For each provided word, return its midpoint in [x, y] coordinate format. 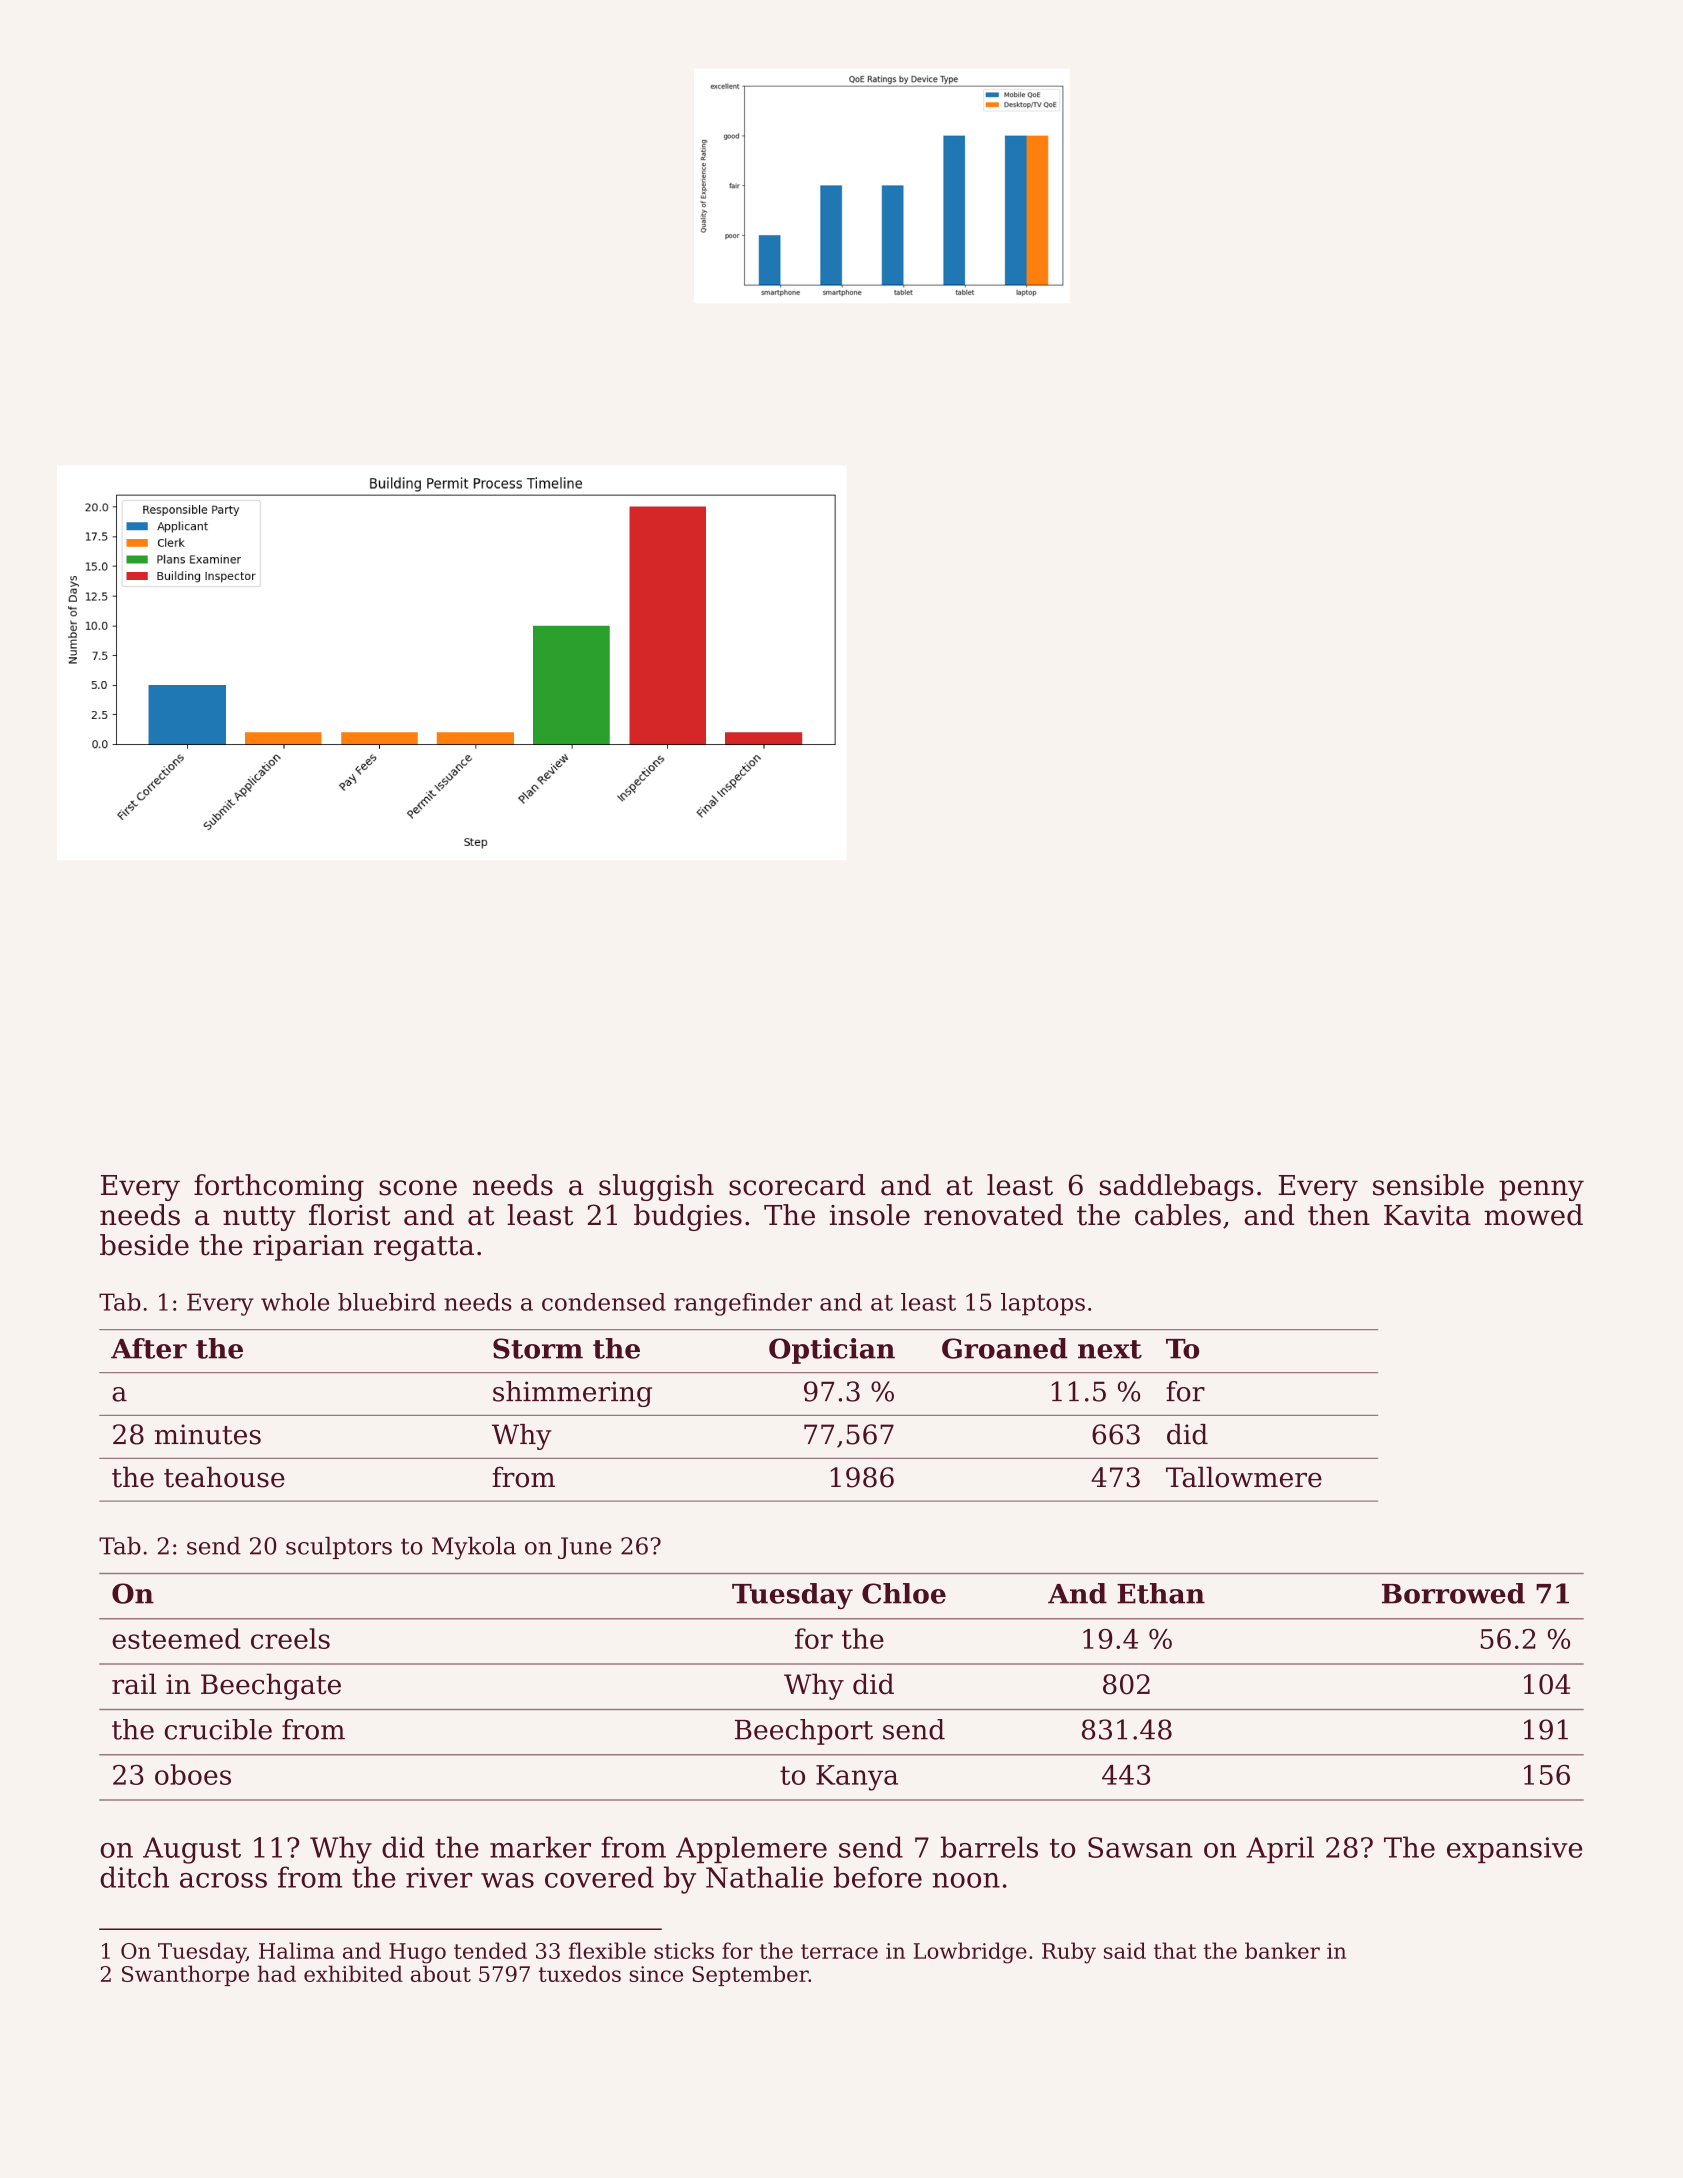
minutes [208, 1434]
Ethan [1161, 1593]
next [1110, 1349]
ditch [134, 1877]
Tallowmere [1244, 1477]
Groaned [1004, 1348]
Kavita [1427, 1215]
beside [144, 1245]
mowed [1533, 1215]
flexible [607, 1950]
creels [290, 1638]
